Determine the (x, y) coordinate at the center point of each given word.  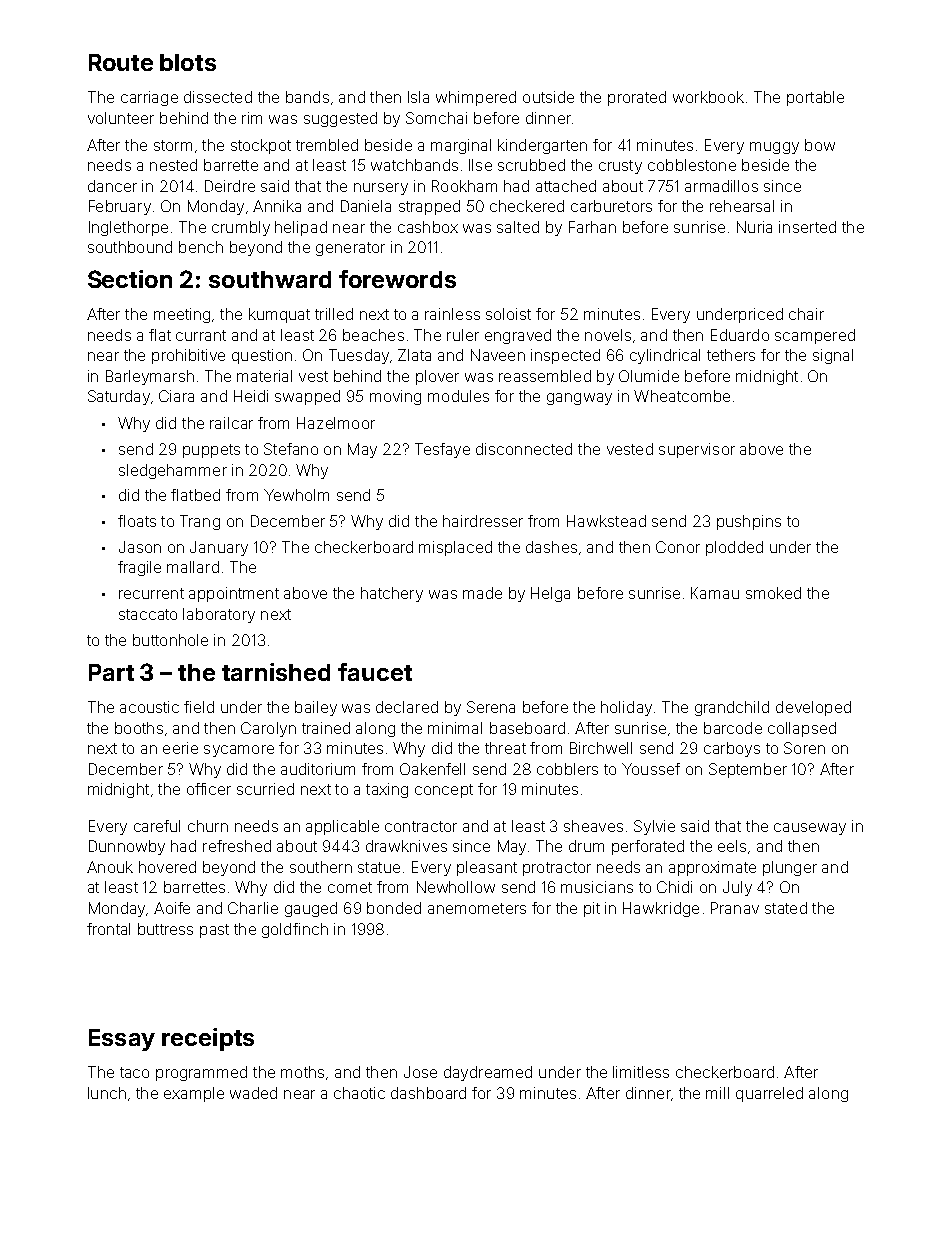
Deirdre (230, 186)
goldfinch (295, 930)
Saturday (119, 397)
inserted (807, 227)
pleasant (487, 868)
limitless (641, 1072)
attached (566, 186)
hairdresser (483, 521)
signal (833, 356)
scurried (265, 789)
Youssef (651, 769)
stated (786, 908)
